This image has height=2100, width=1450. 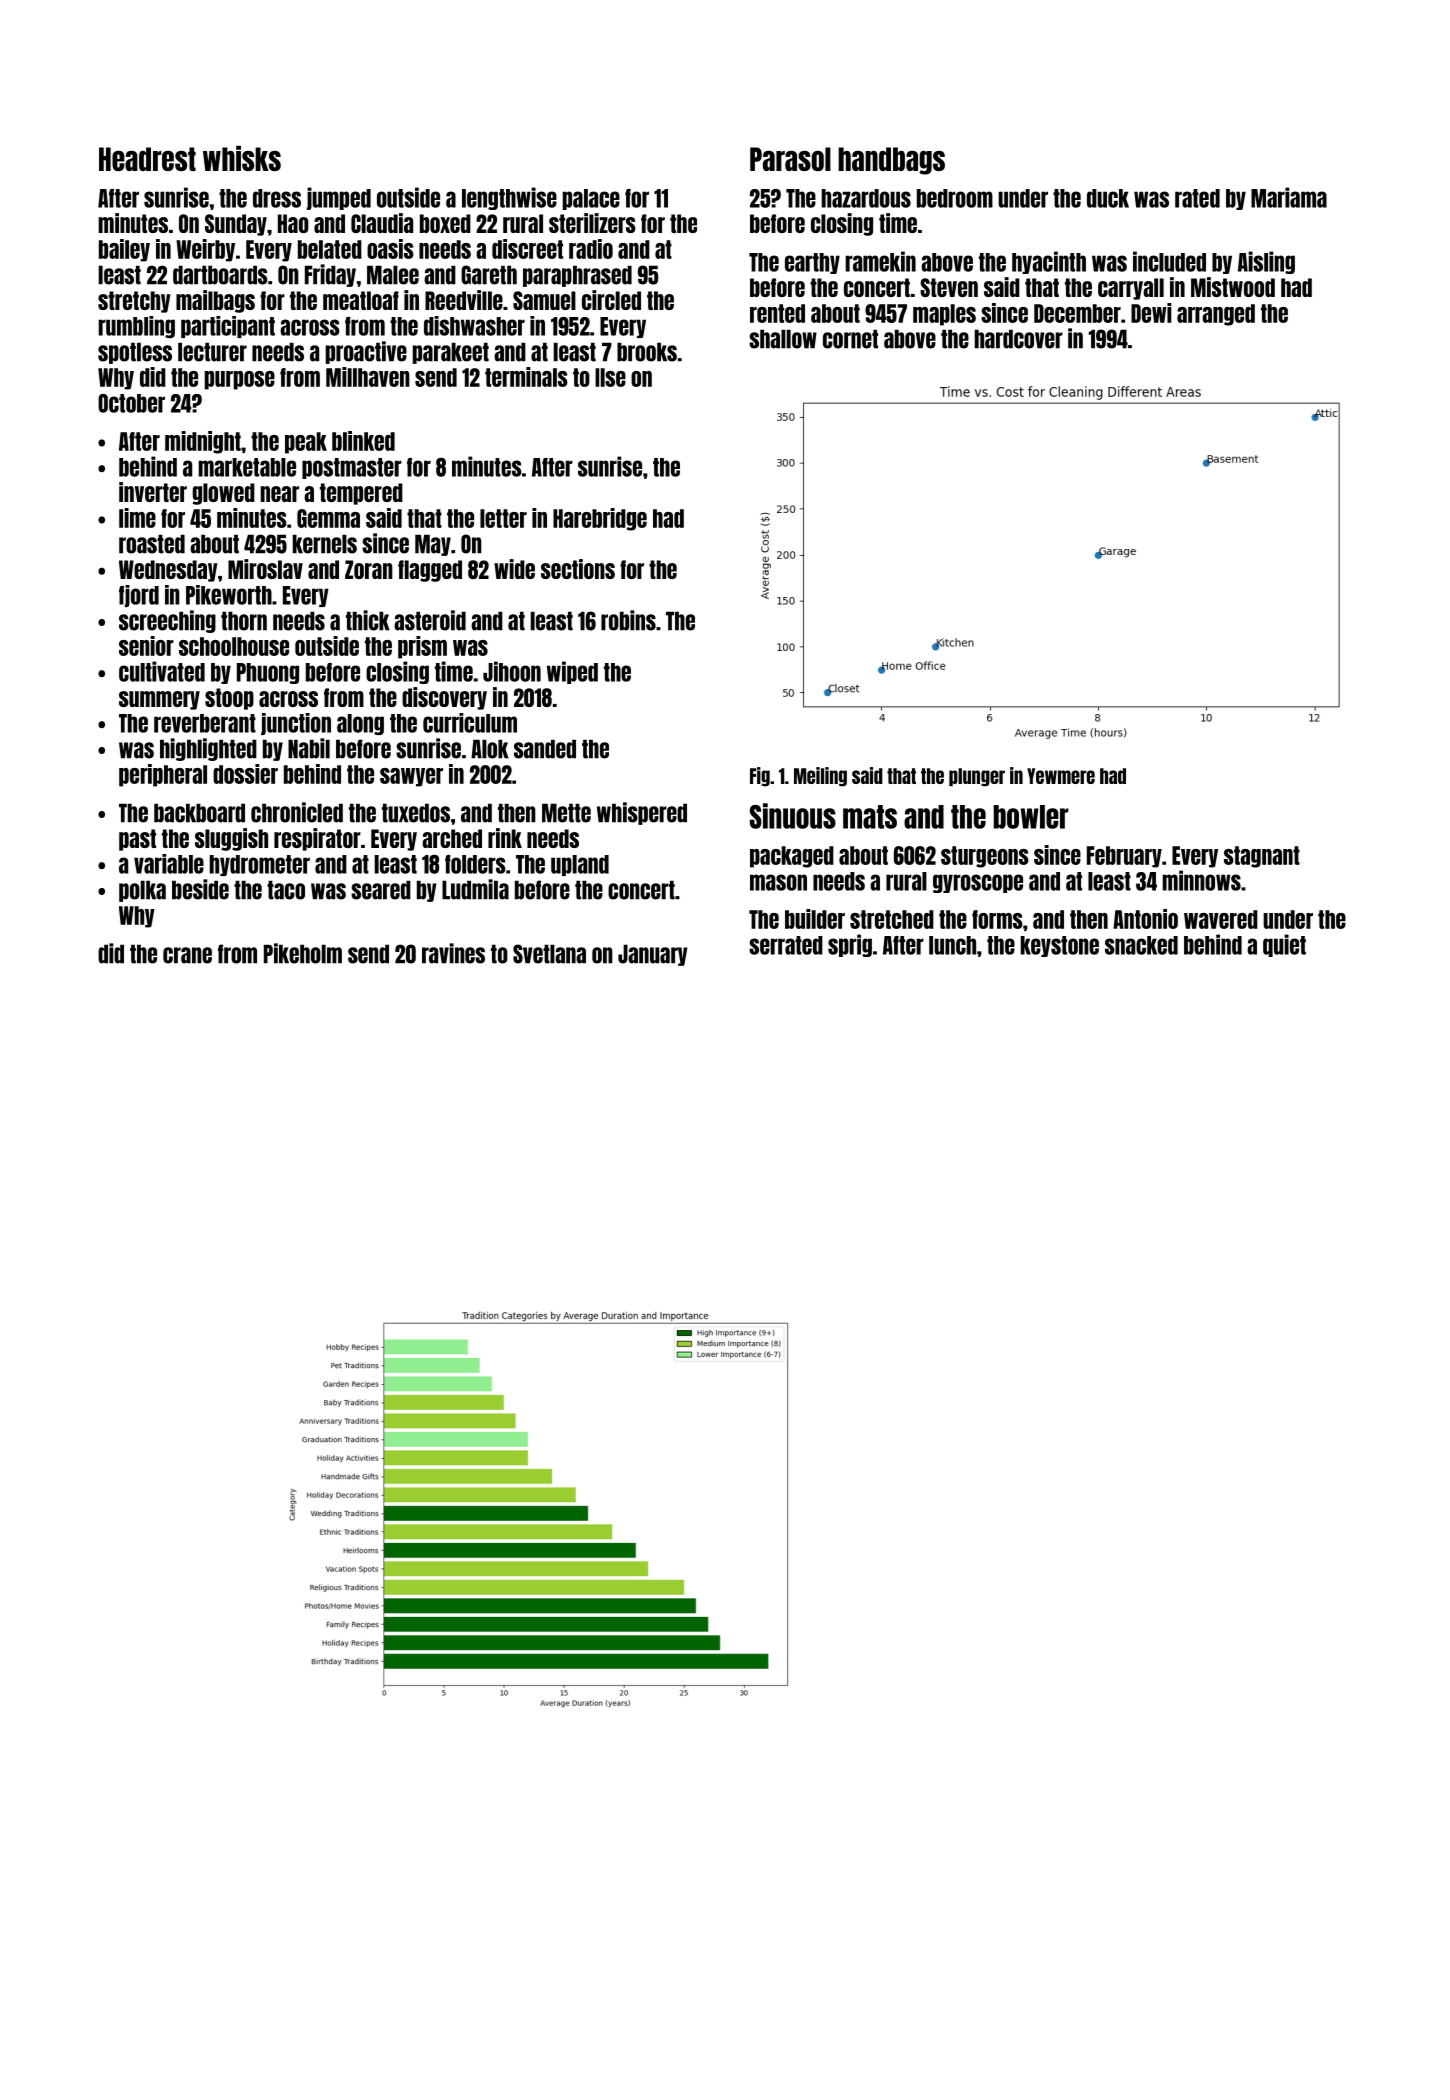 I want to click on Parasol, so click(x=790, y=159).
